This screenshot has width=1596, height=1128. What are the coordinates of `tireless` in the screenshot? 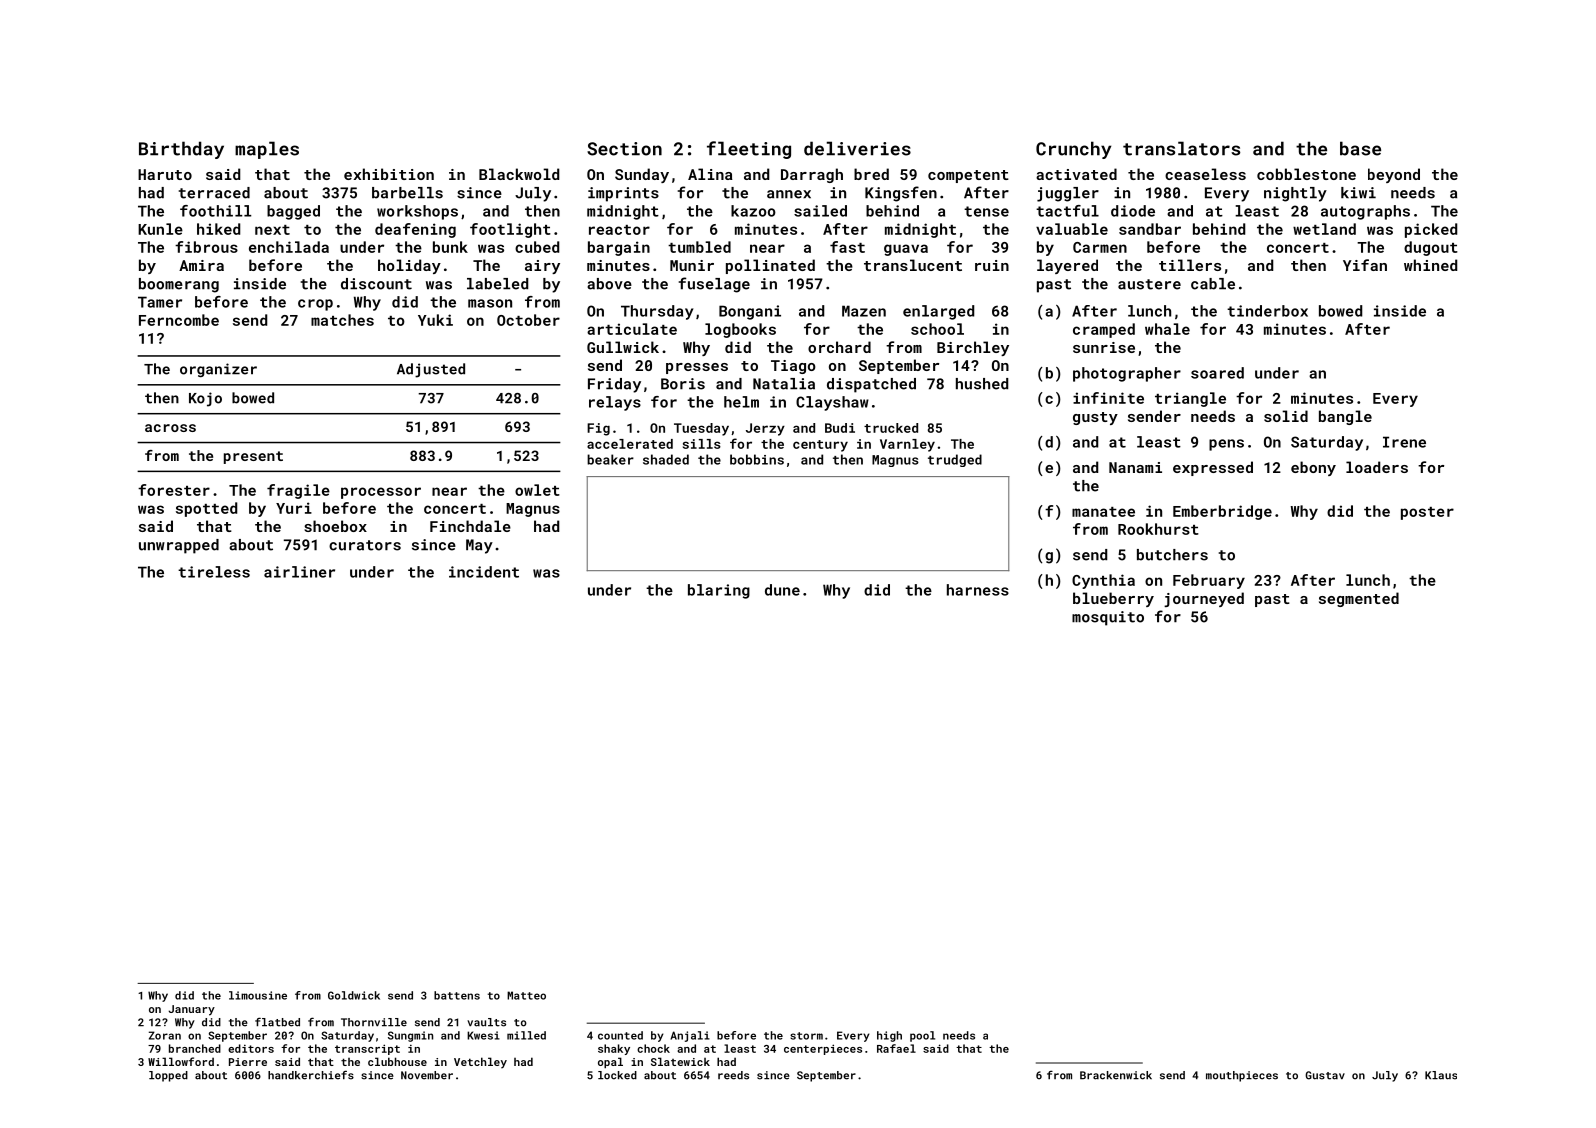 It's located at (214, 572).
